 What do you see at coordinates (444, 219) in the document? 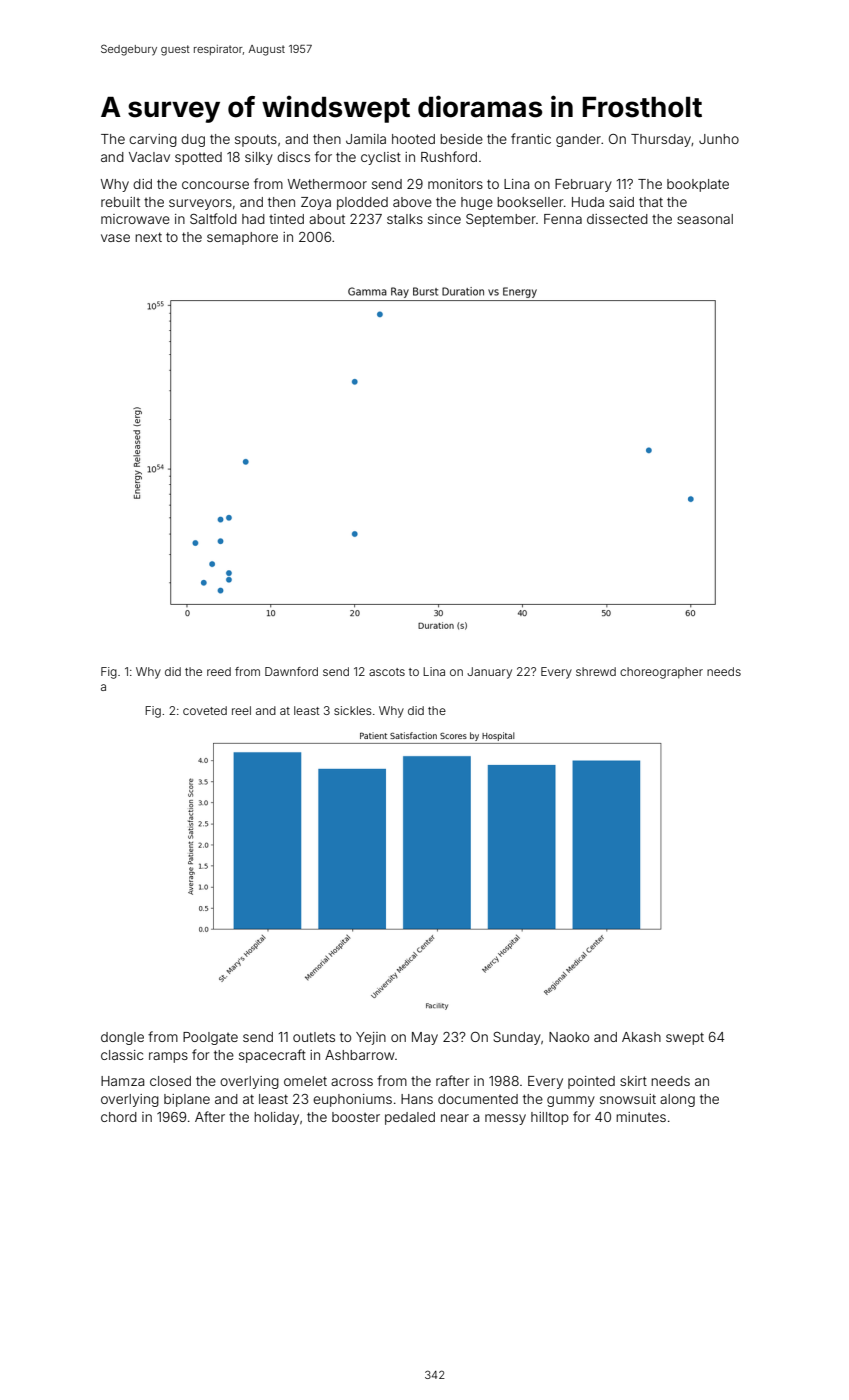
I see `since` at bounding box center [444, 219].
